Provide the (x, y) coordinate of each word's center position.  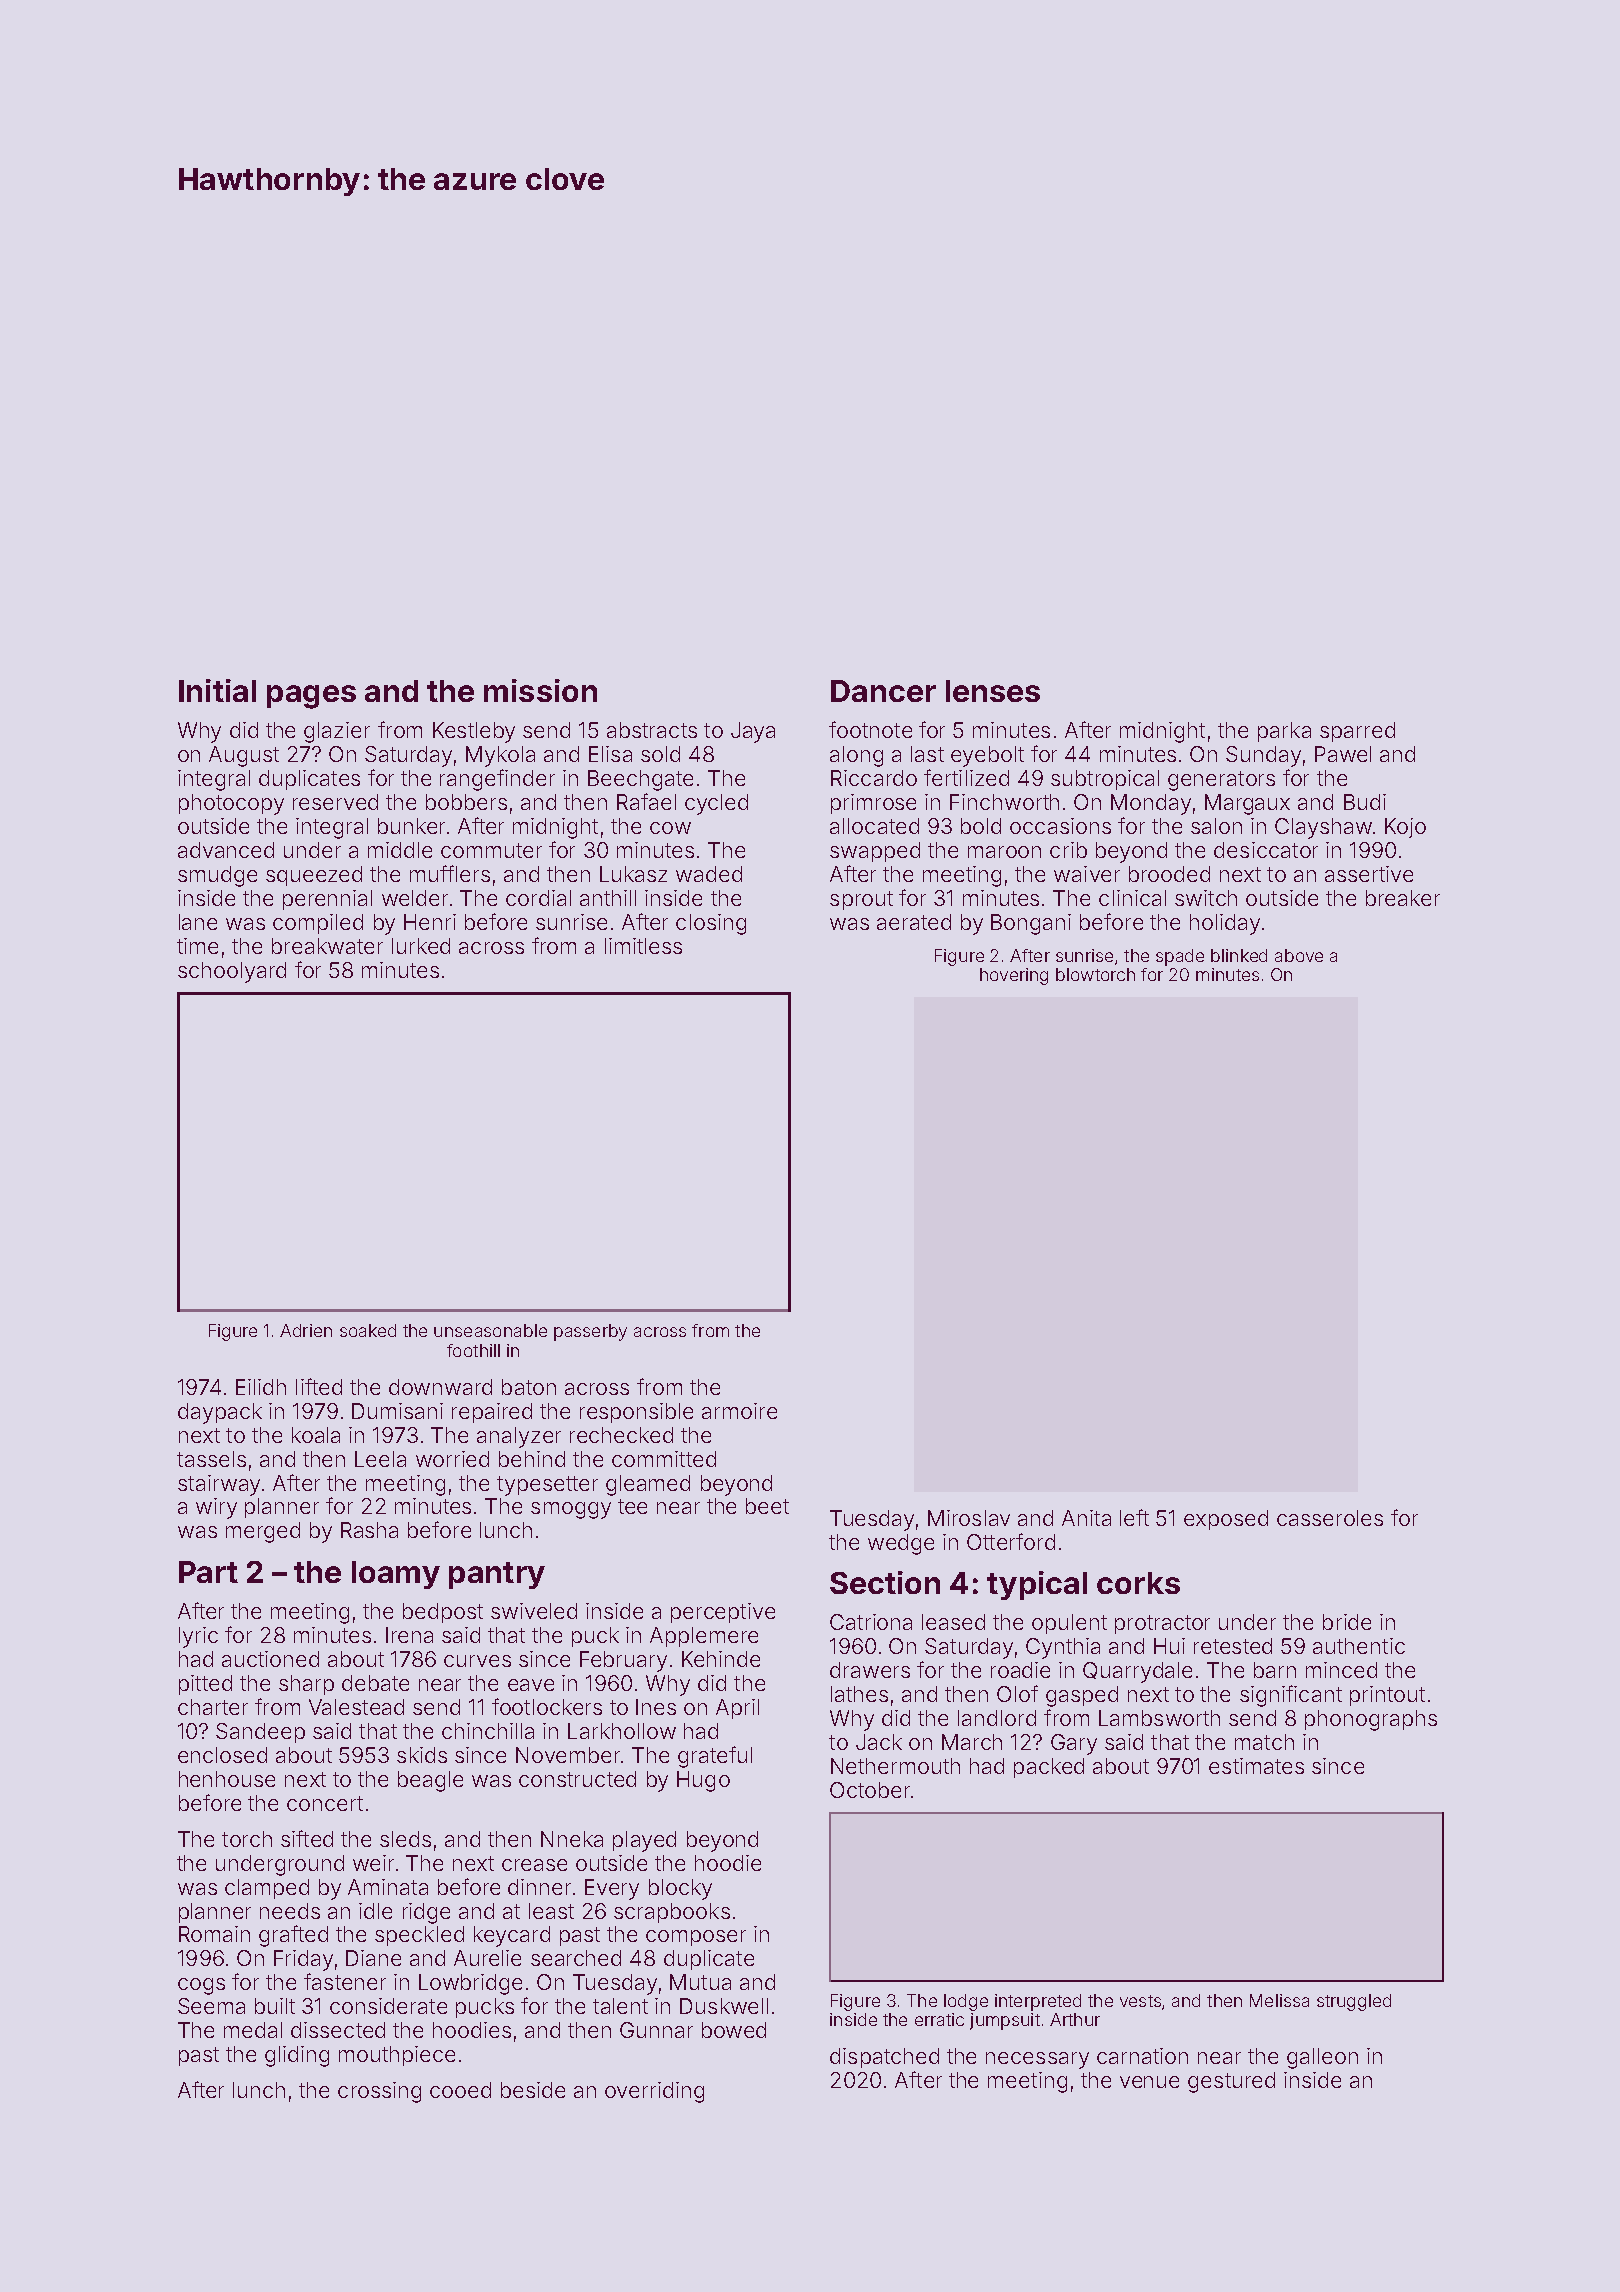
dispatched (884, 2058)
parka (1284, 732)
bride (1347, 1622)
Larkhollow (622, 1731)
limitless (643, 946)
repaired (492, 1413)
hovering (1014, 976)
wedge (901, 1544)
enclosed (222, 1755)
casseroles (1330, 1518)
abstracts (652, 730)
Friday (303, 1960)
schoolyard (232, 972)
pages (311, 697)
